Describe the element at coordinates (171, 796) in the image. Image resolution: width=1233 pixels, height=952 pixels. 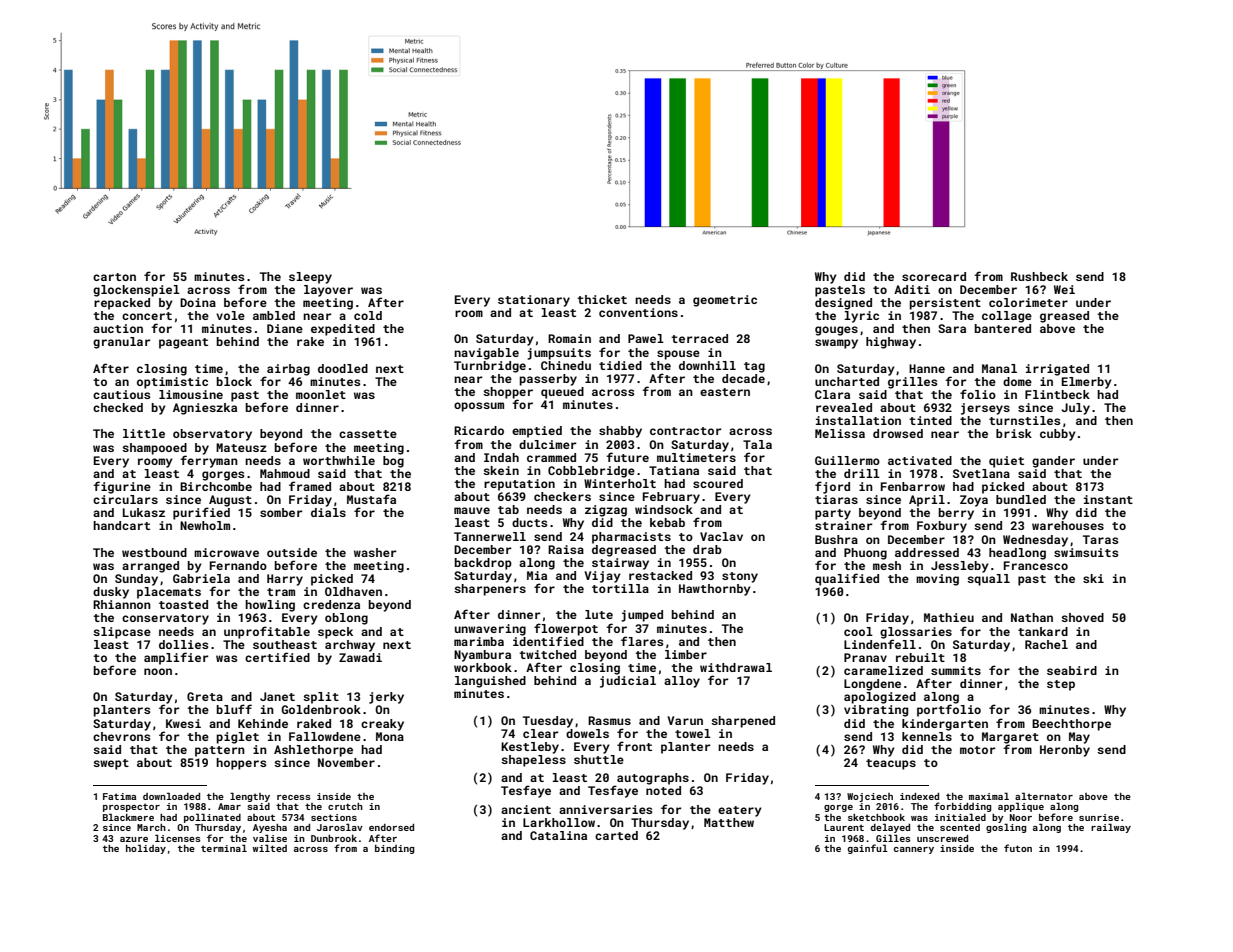
I see `downloaded` at that location.
